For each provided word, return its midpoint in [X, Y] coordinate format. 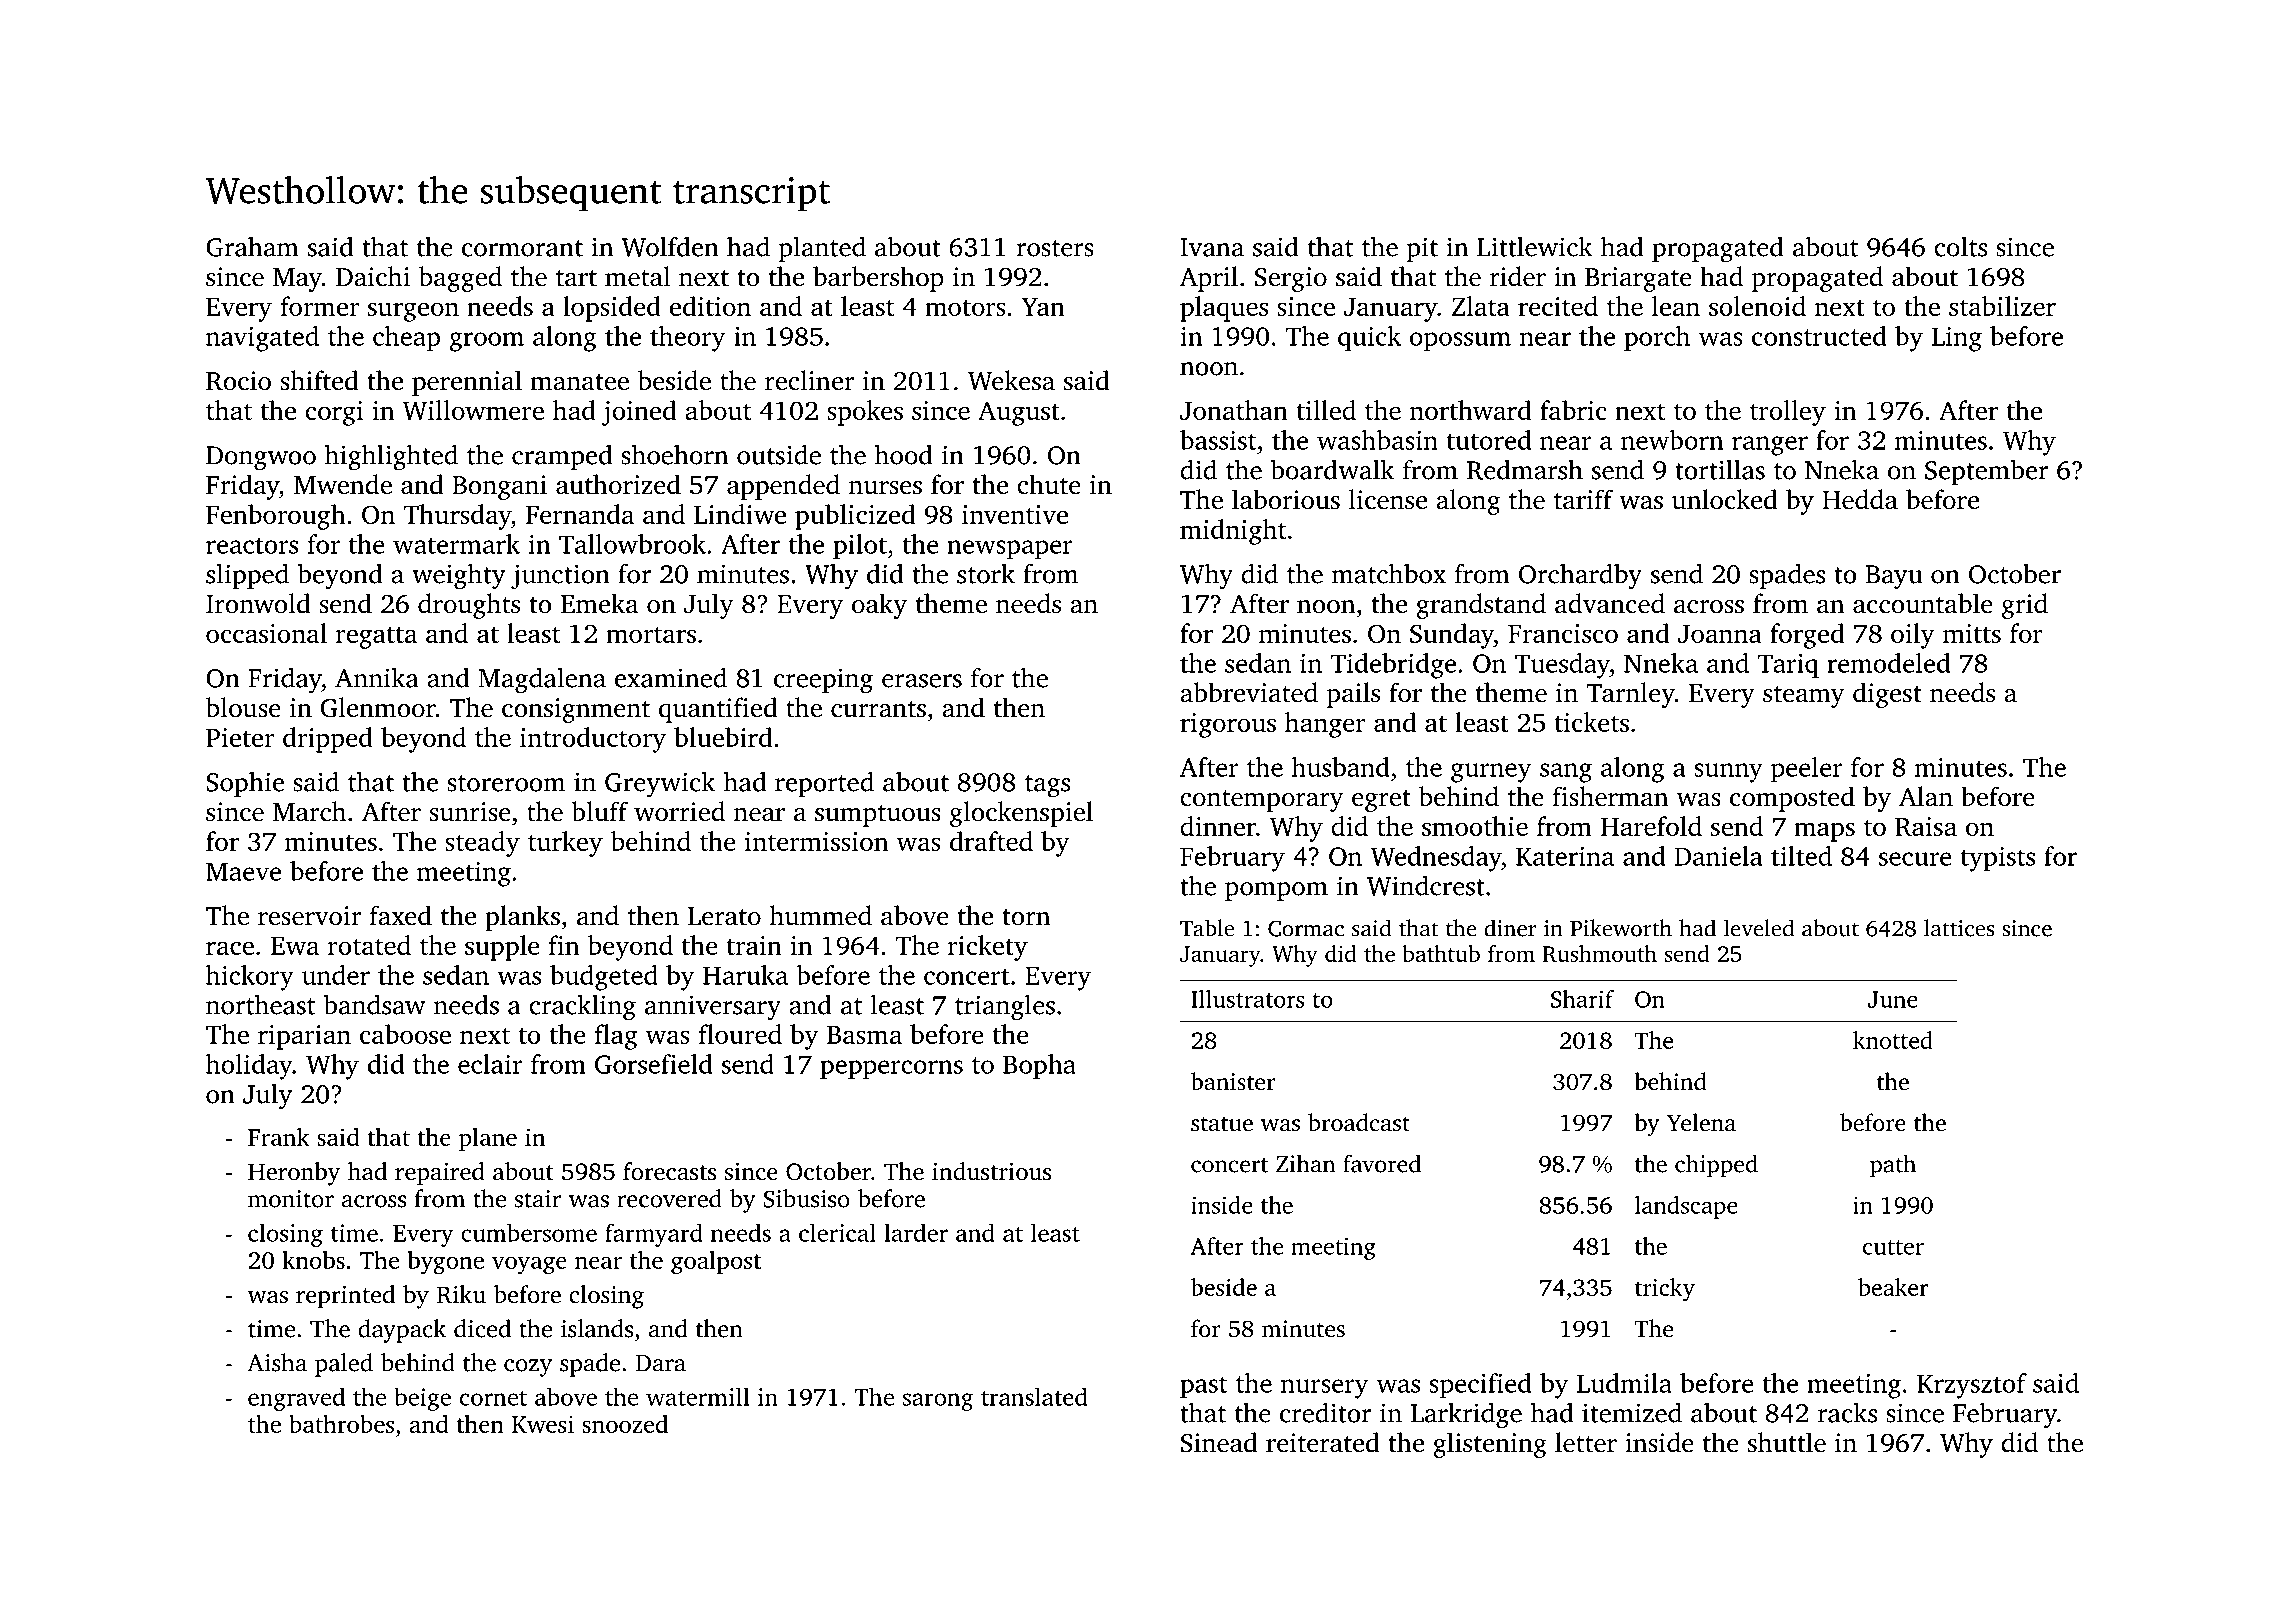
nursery [1324, 1389]
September [1986, 472]
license [1388, 499]
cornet [493, 1398]
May [297, 280]
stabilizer [2002, 306]
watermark [456, 544]
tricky [1665, 1289]
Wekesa [1011, 380]
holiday [249, 1067]
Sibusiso [806, 1198]
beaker [1893, 1287]
